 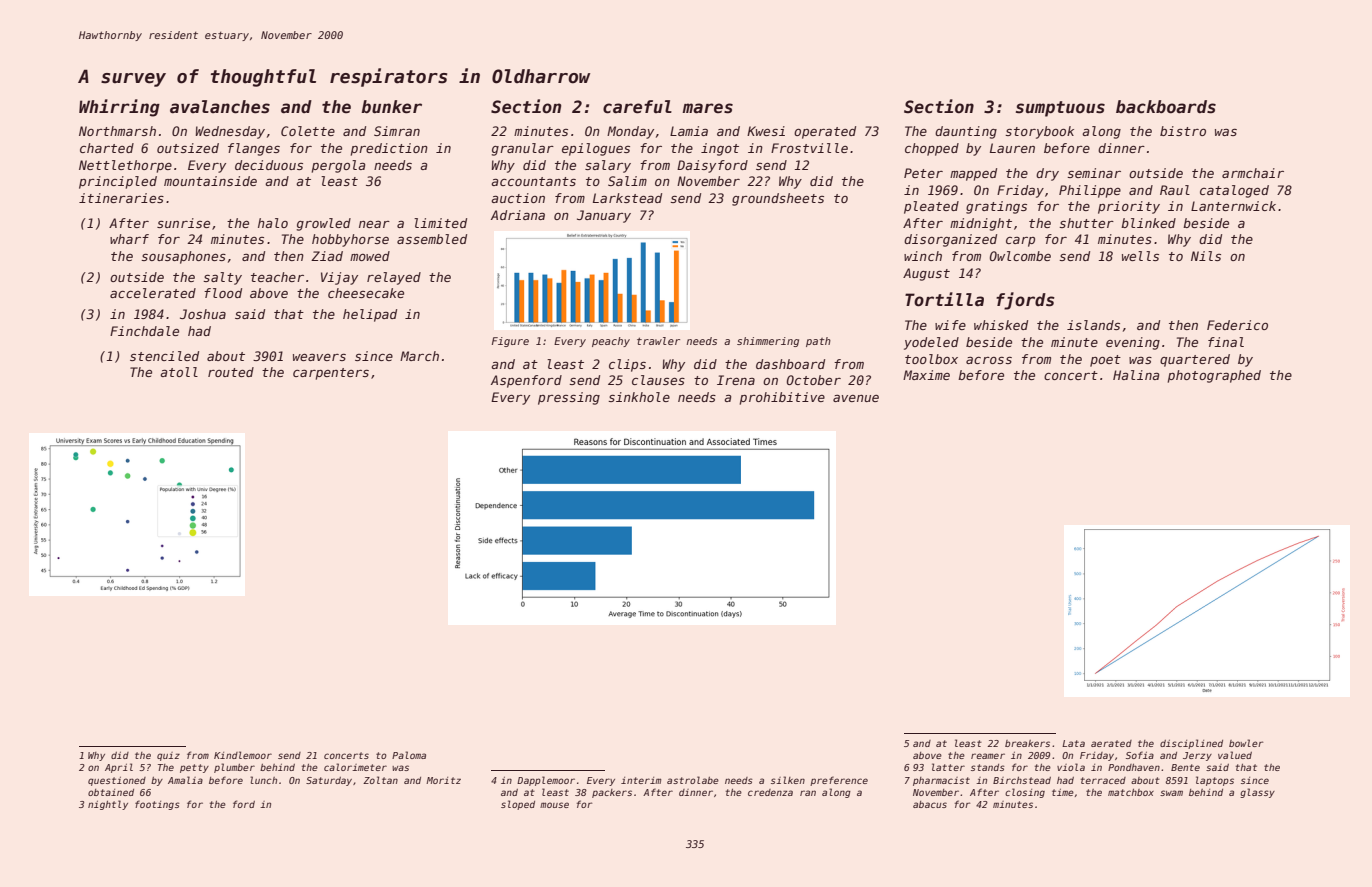 I want to click on avalanches, so click(x=220, y=107).
